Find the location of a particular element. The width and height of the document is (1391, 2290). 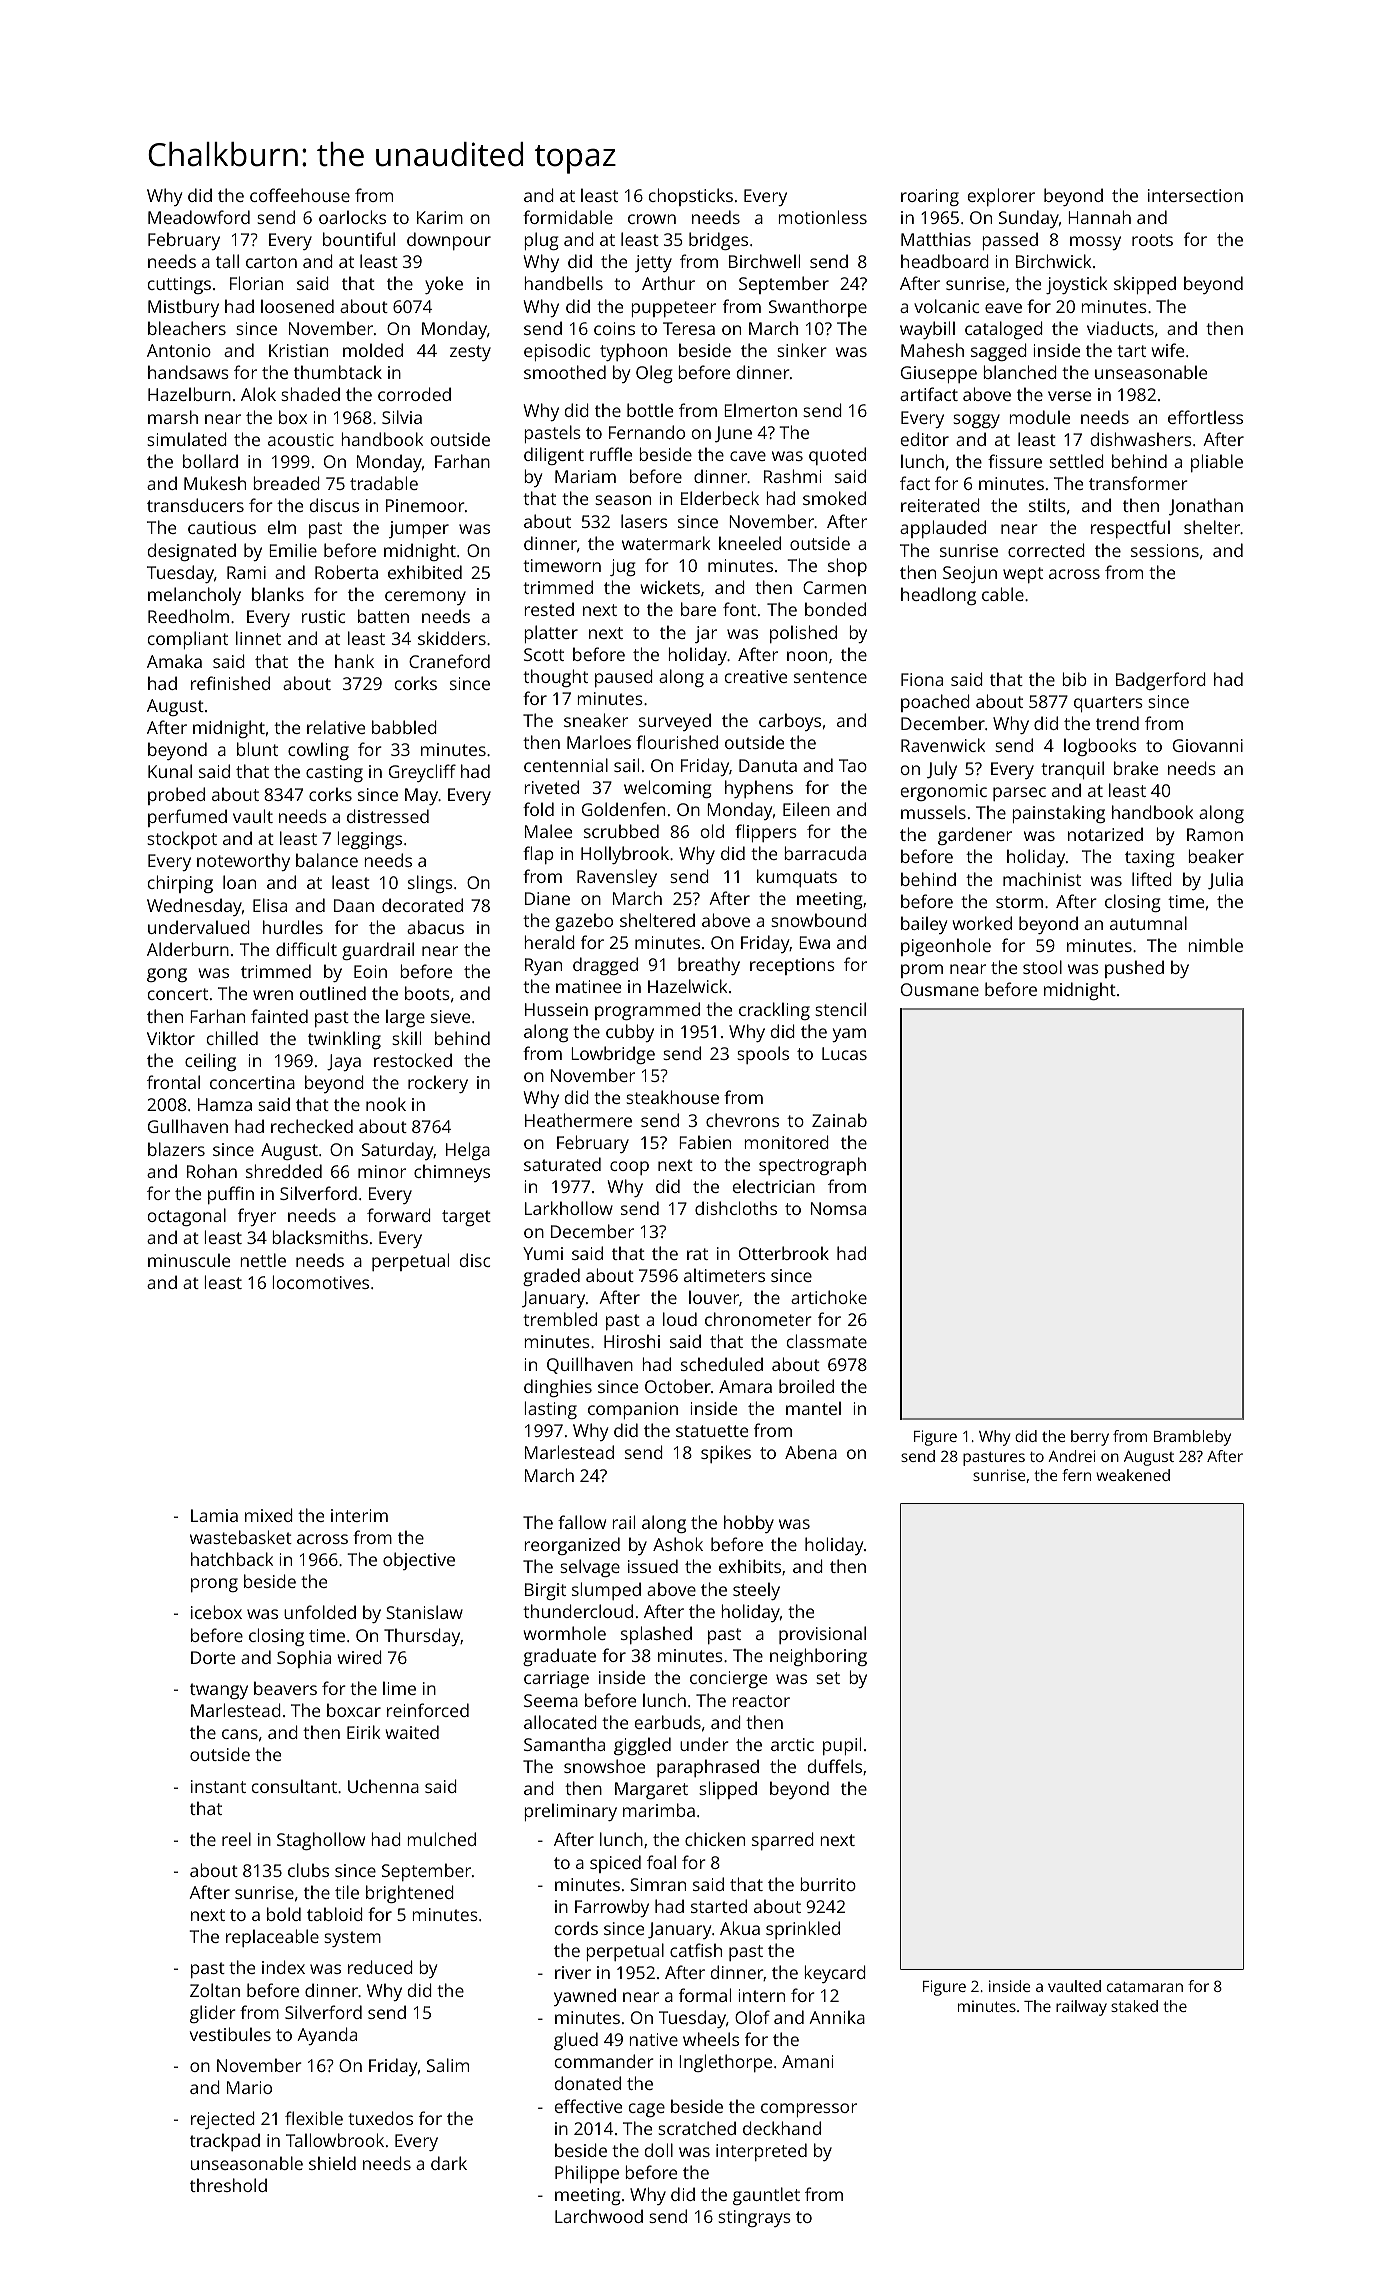

Ashok is located at coordinates (678, 1544).
